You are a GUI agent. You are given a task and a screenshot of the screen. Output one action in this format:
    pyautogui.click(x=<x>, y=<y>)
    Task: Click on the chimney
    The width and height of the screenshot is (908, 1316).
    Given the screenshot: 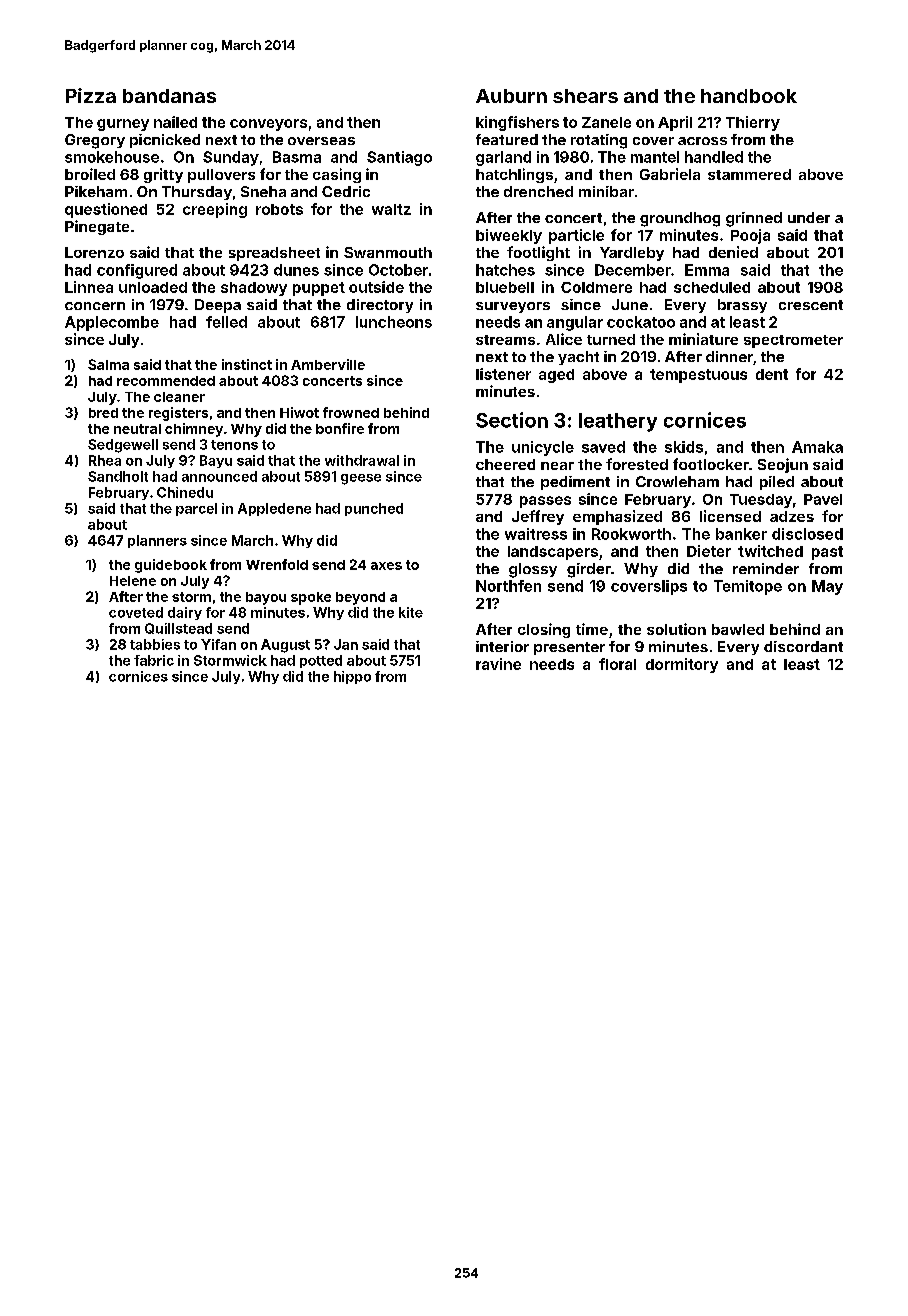 What is the action you would take?
    pyautogui.click(x=194, y=430)
